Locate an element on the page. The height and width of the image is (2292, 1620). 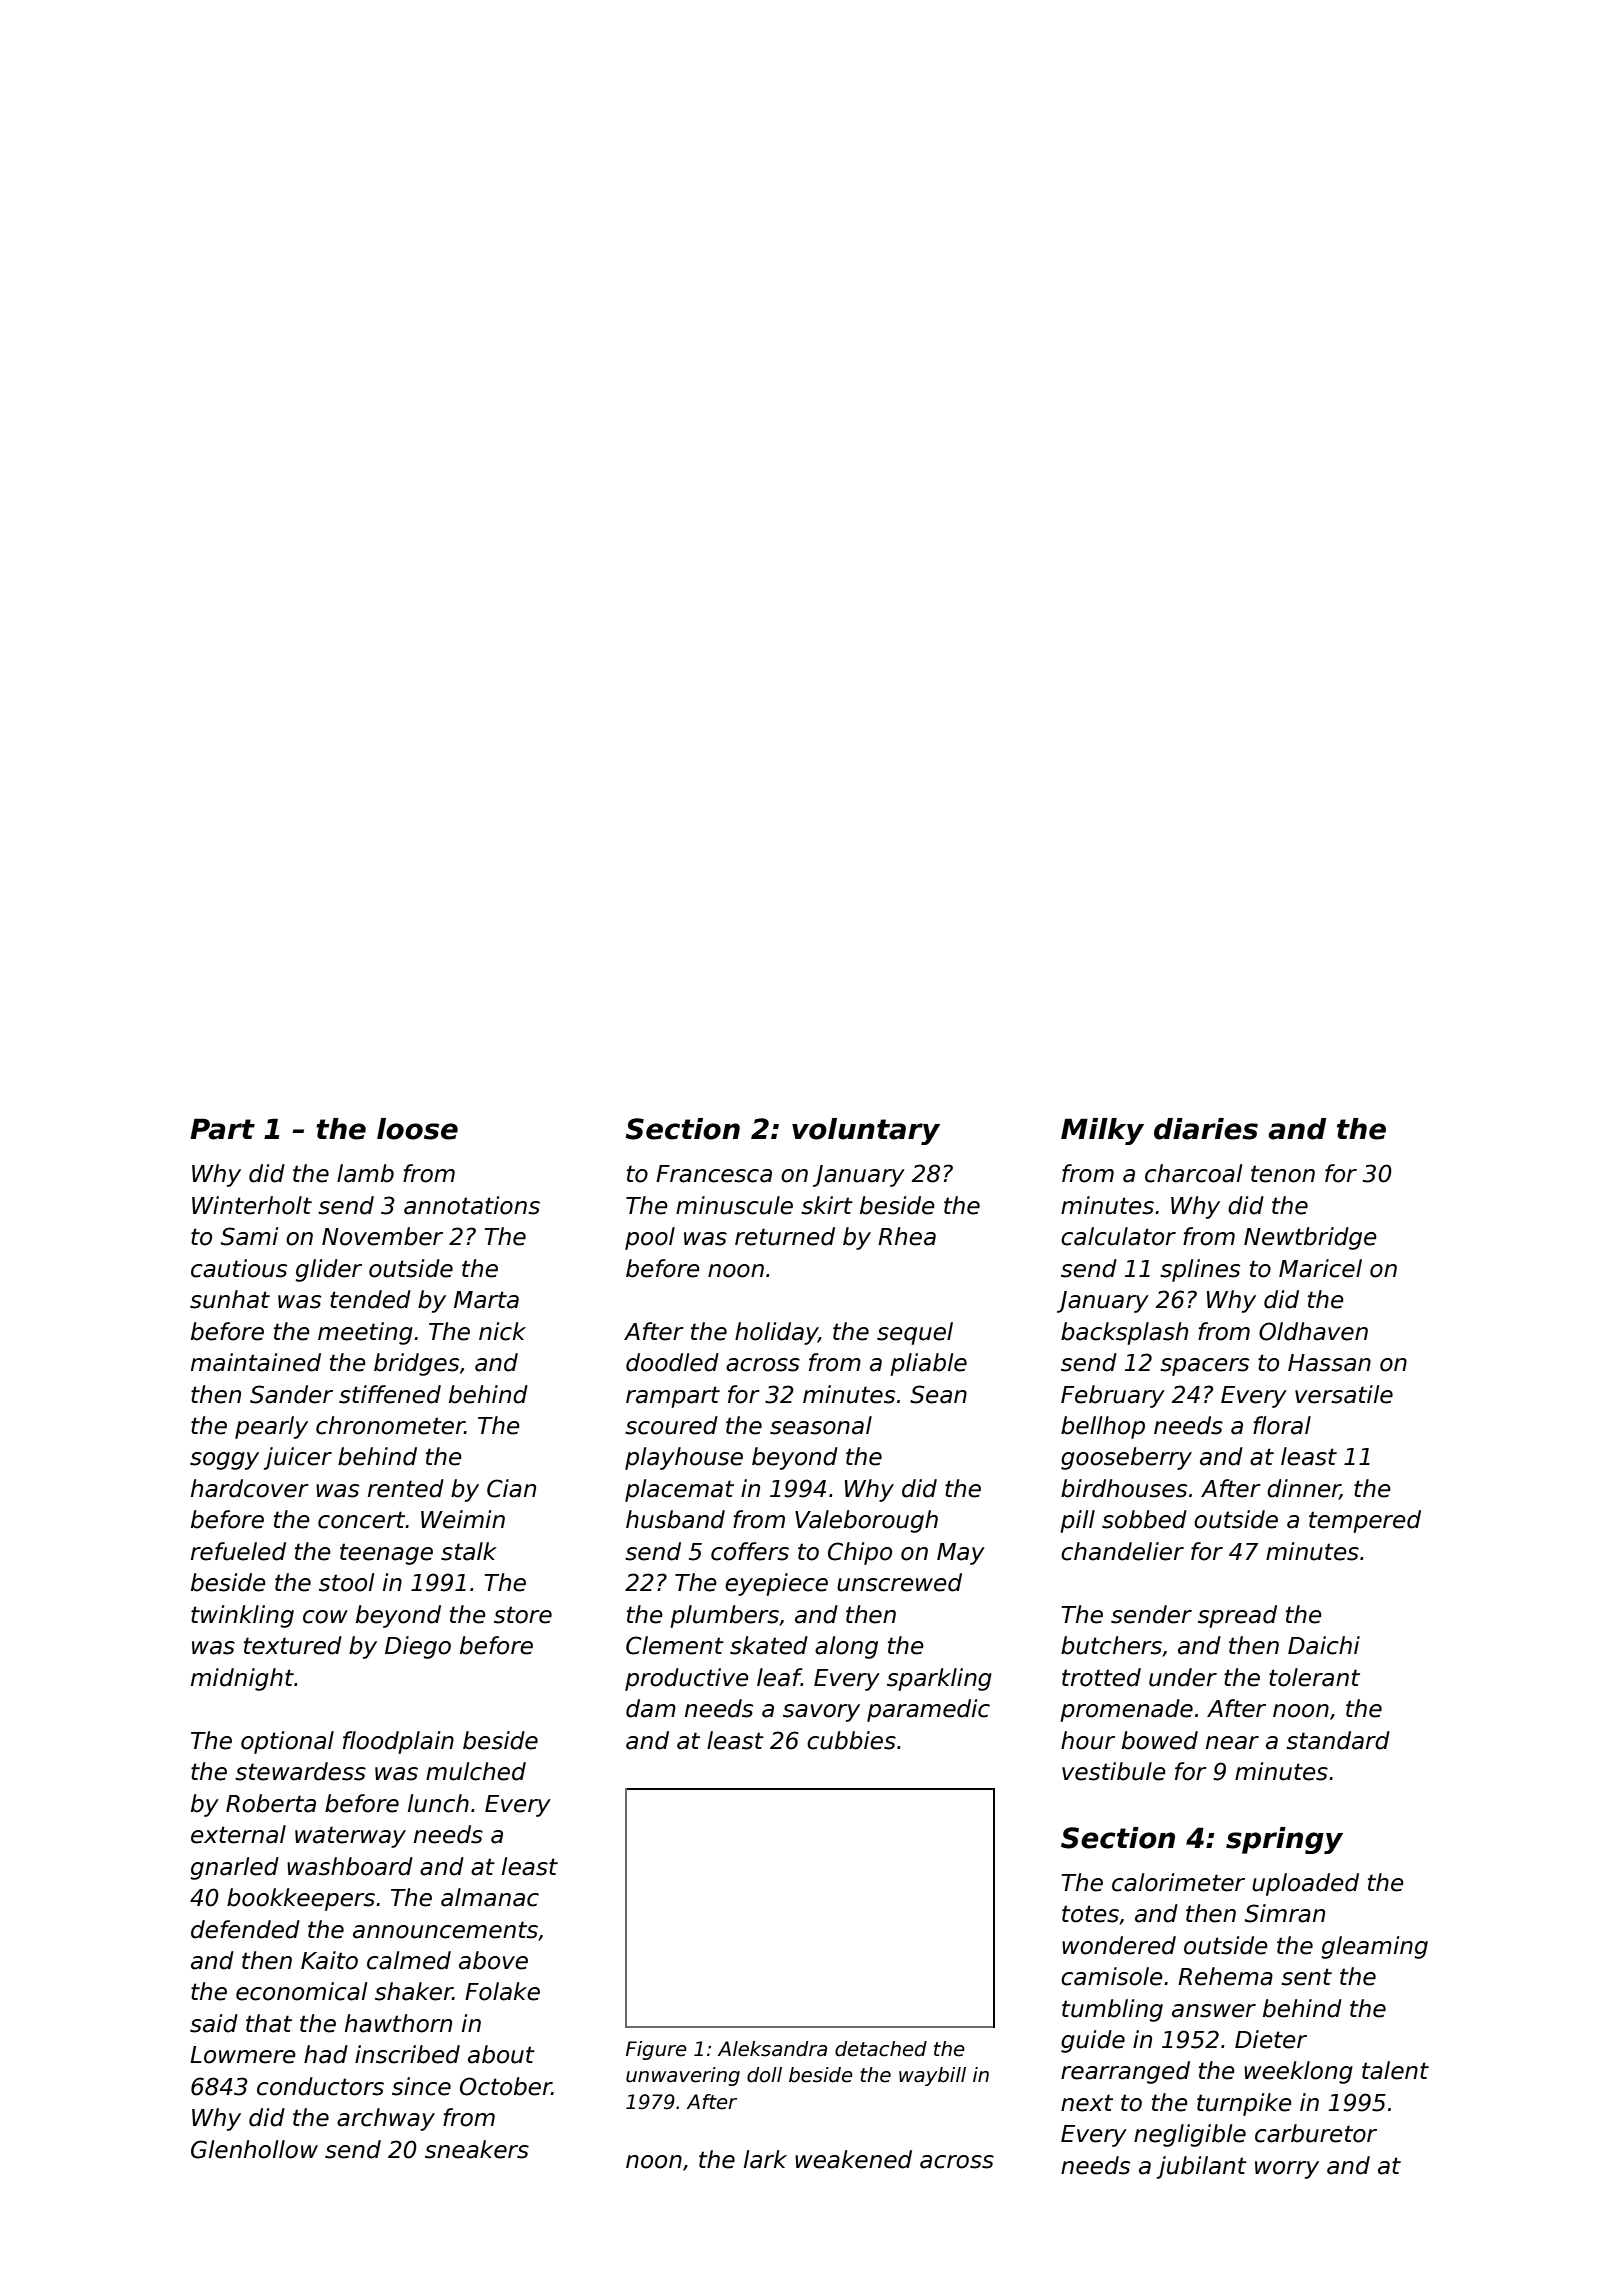
waterway is located at coordinates (350, 1837).
